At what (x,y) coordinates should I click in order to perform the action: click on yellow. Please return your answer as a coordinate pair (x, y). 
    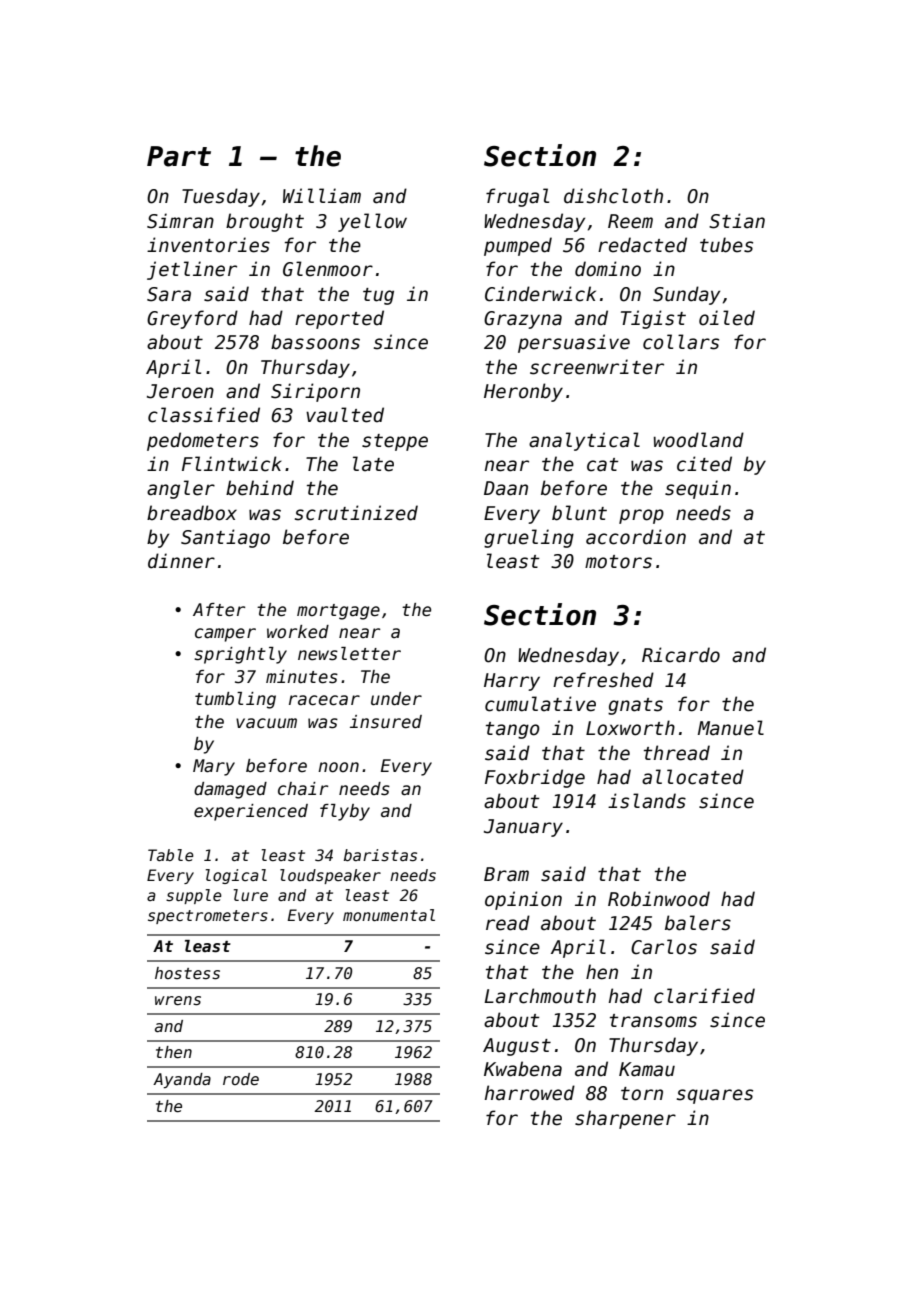
    Looking at the image, I should click on (372, 222).
